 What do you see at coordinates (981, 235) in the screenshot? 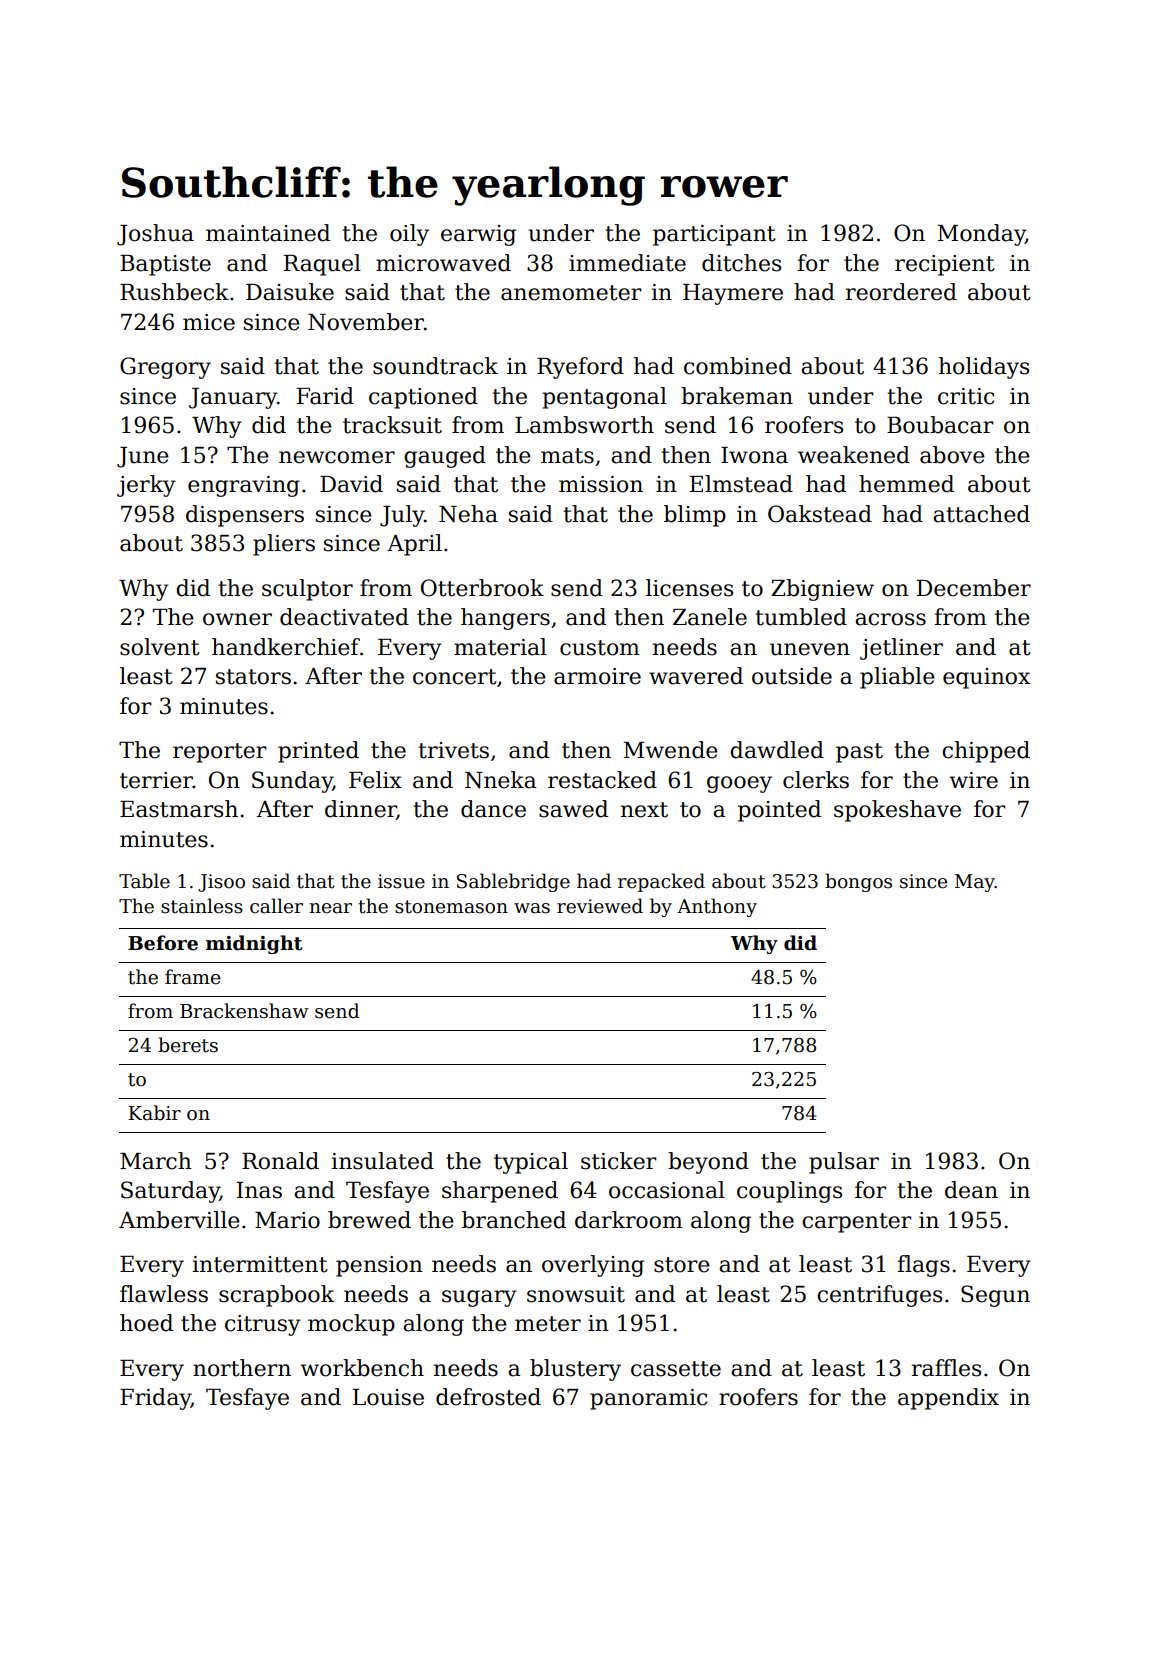
I see `Monday` at bounding box center [981, 235].
